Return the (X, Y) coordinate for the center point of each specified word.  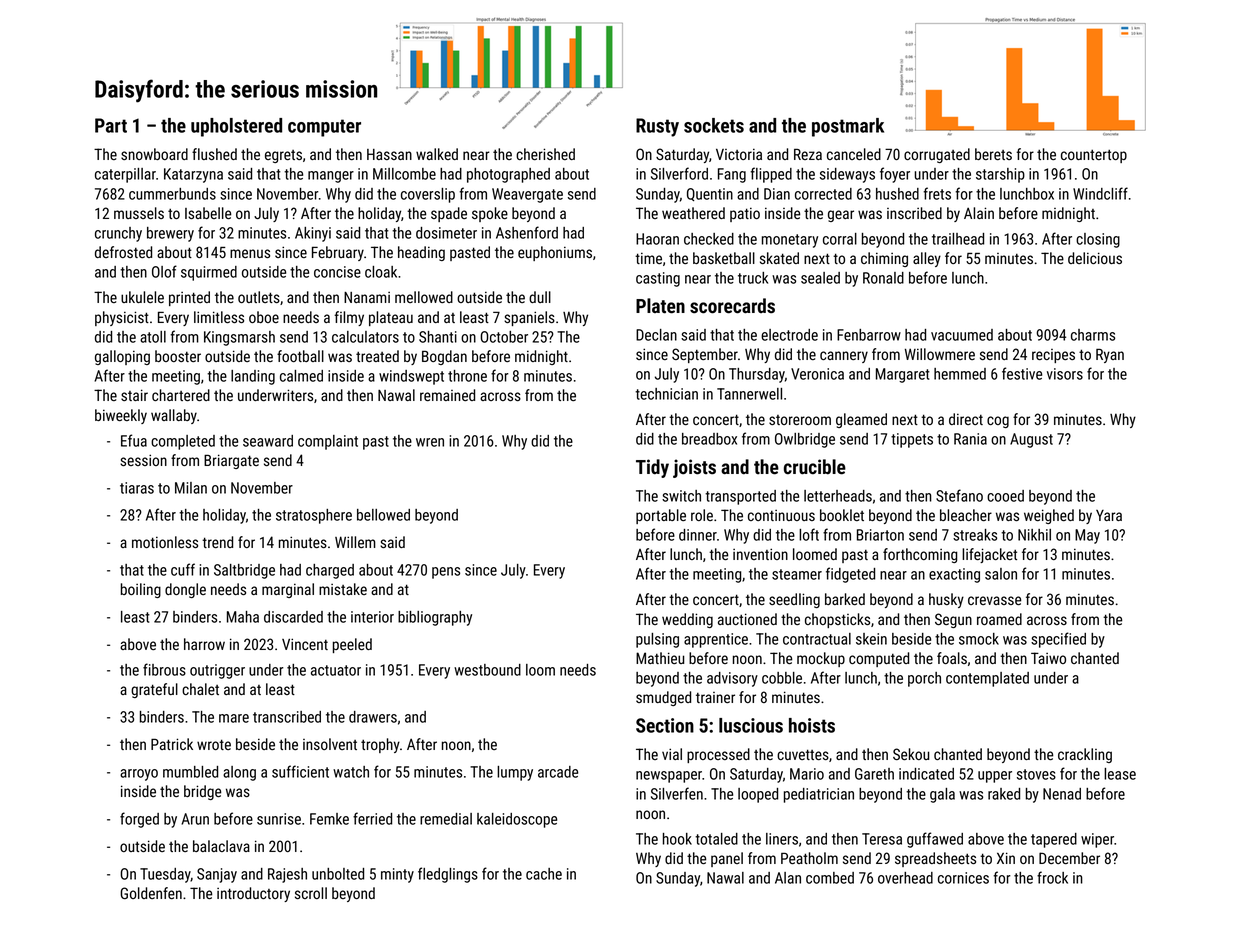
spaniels (529, 318)
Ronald (883, 278)
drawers (373, 717)
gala (942, 795)
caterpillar (125, 175)
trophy (380, 745)
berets (993, 154)
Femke (329, 819)
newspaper (669, 777)
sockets (714, 125)
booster (178, 356)
